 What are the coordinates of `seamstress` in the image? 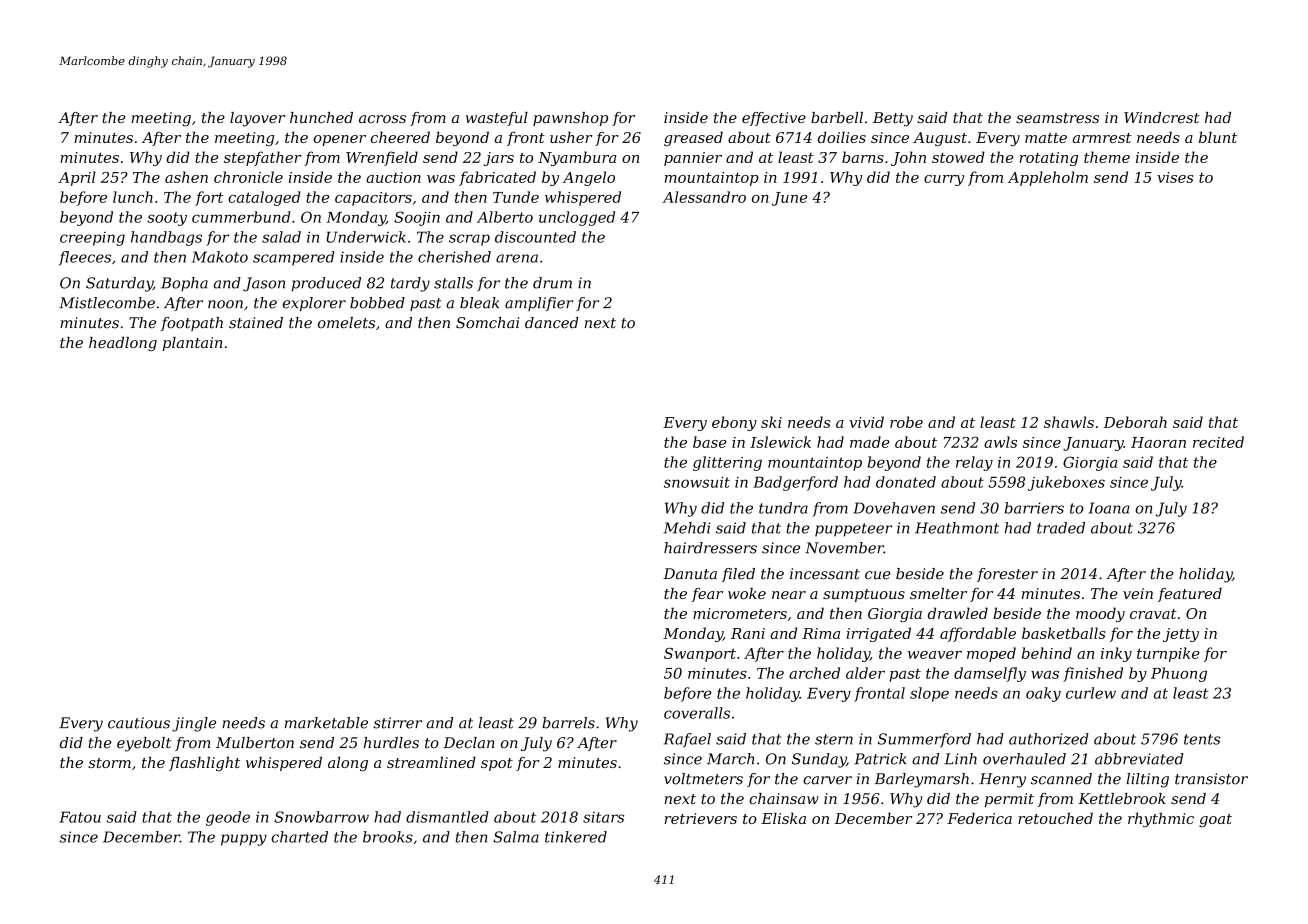 It's located at (1057, 118).
